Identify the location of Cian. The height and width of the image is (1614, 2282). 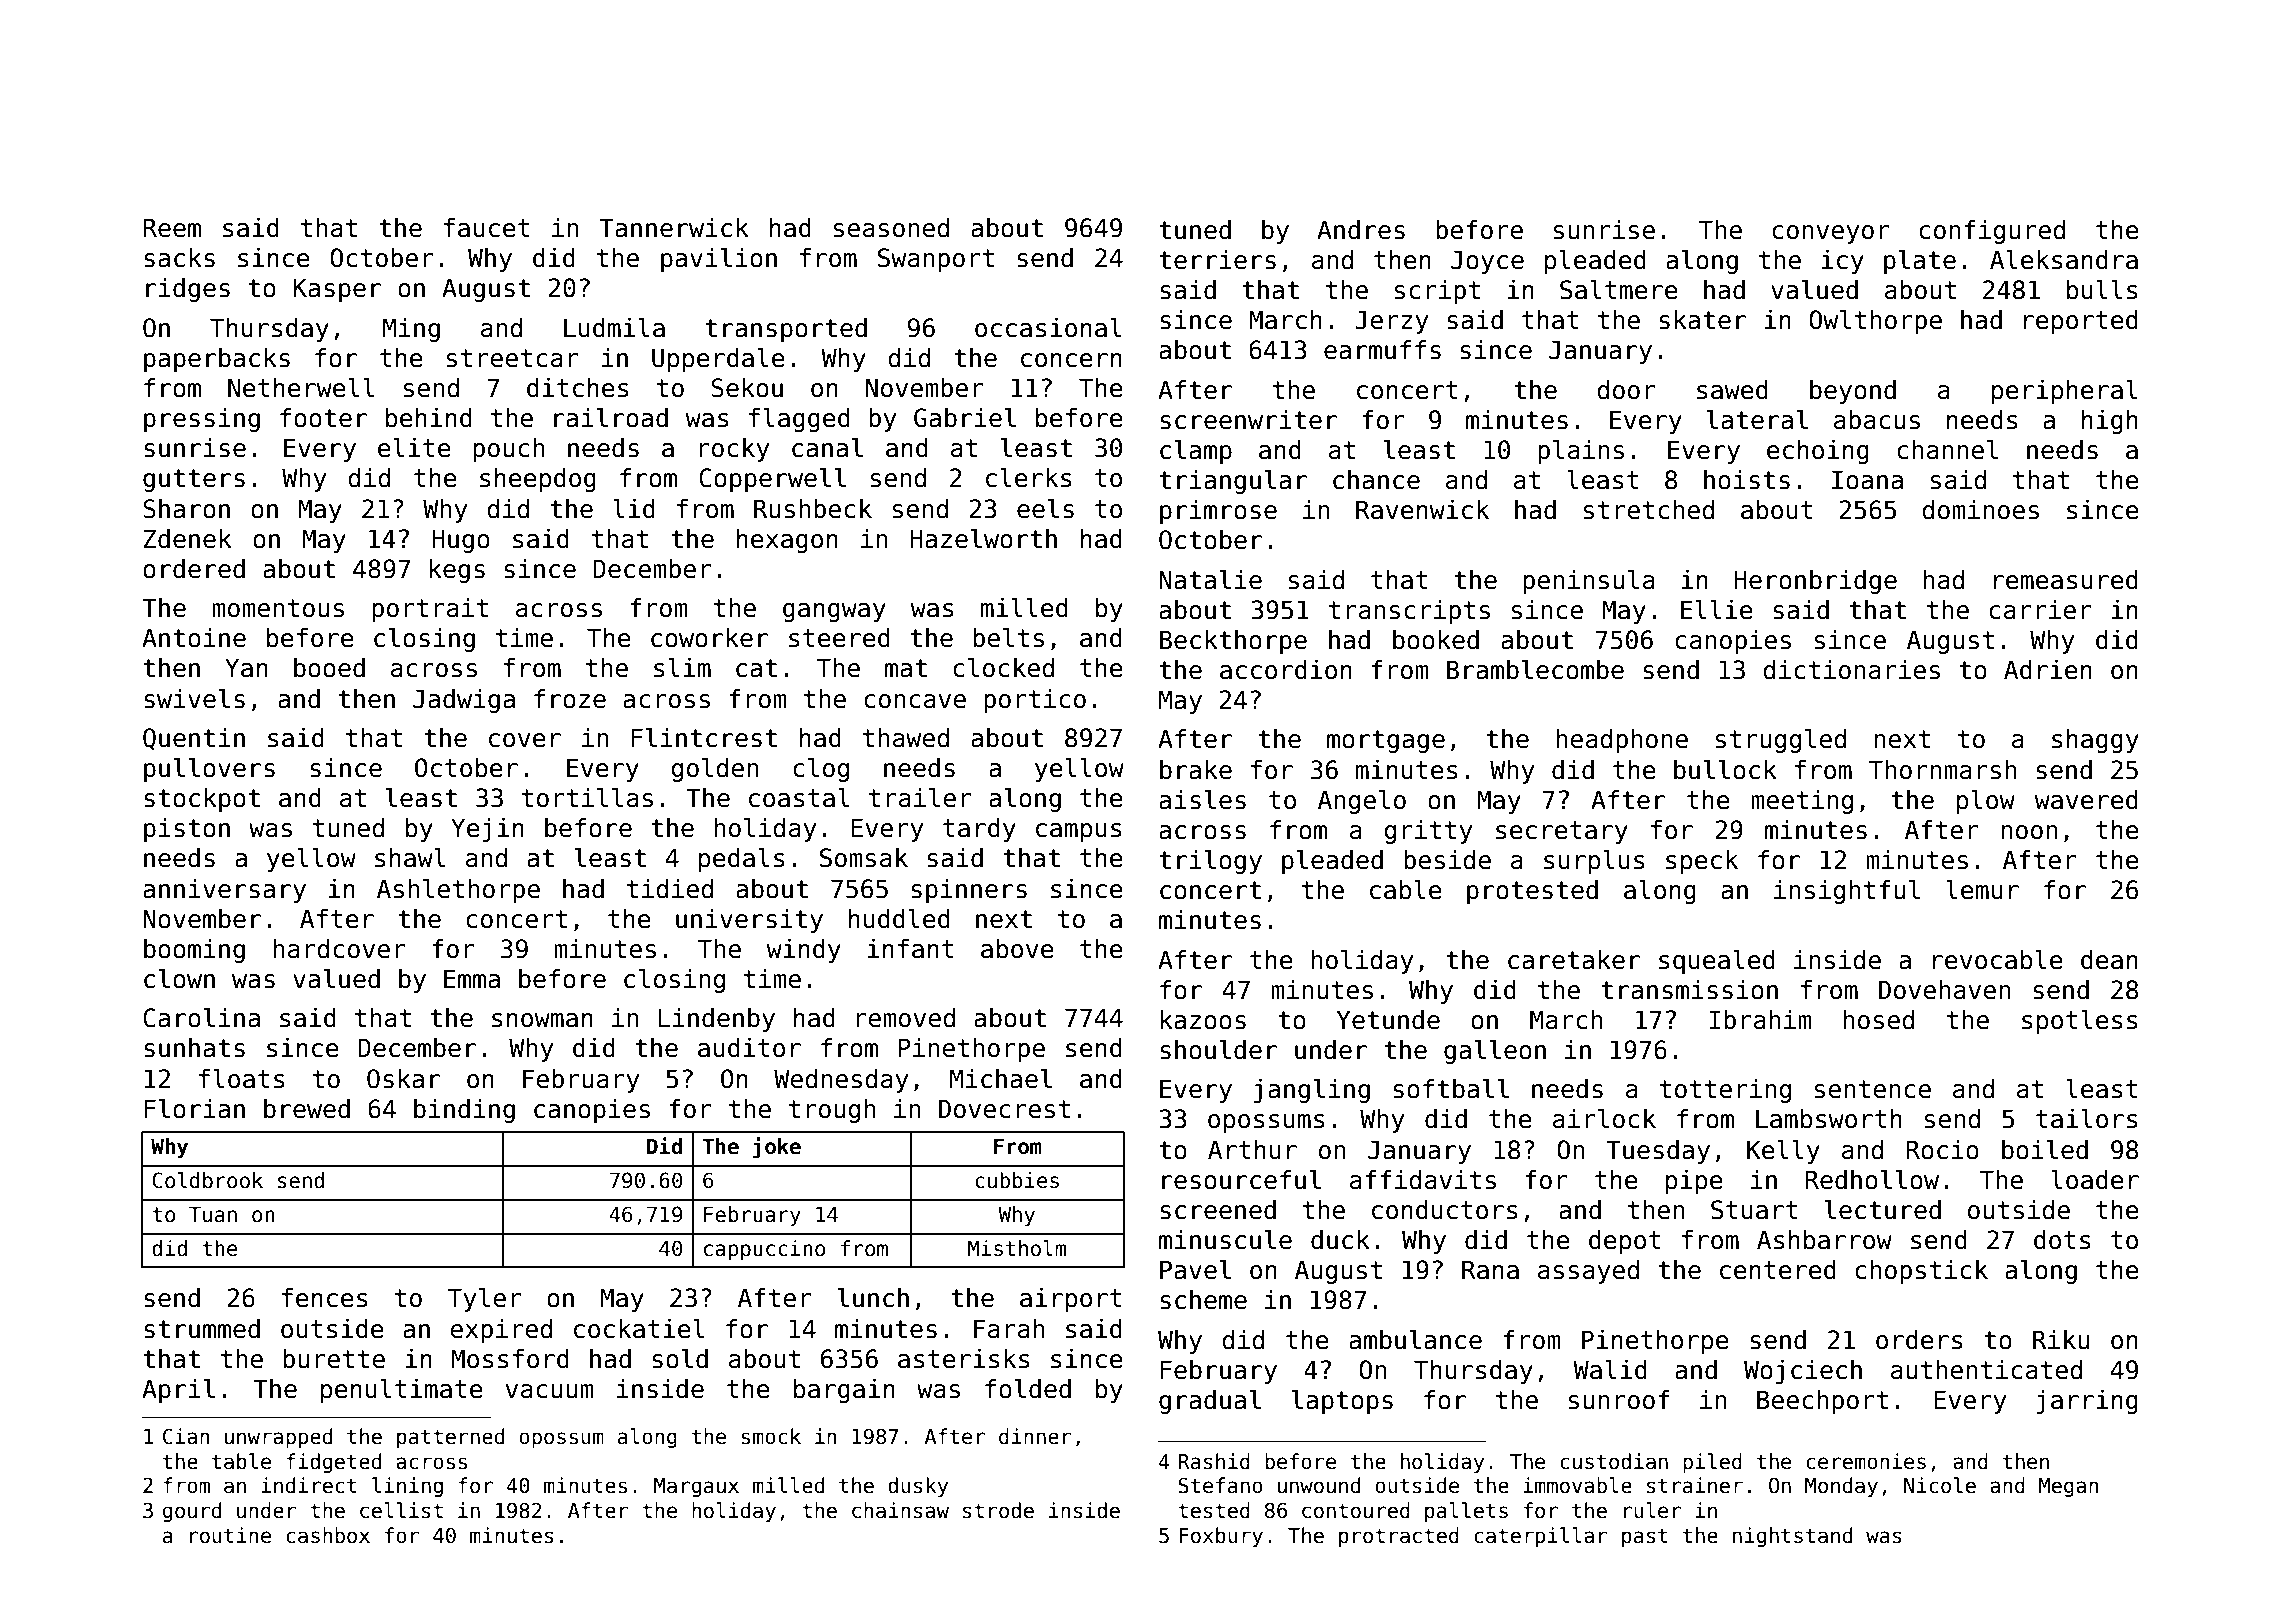
(186, 1436).
